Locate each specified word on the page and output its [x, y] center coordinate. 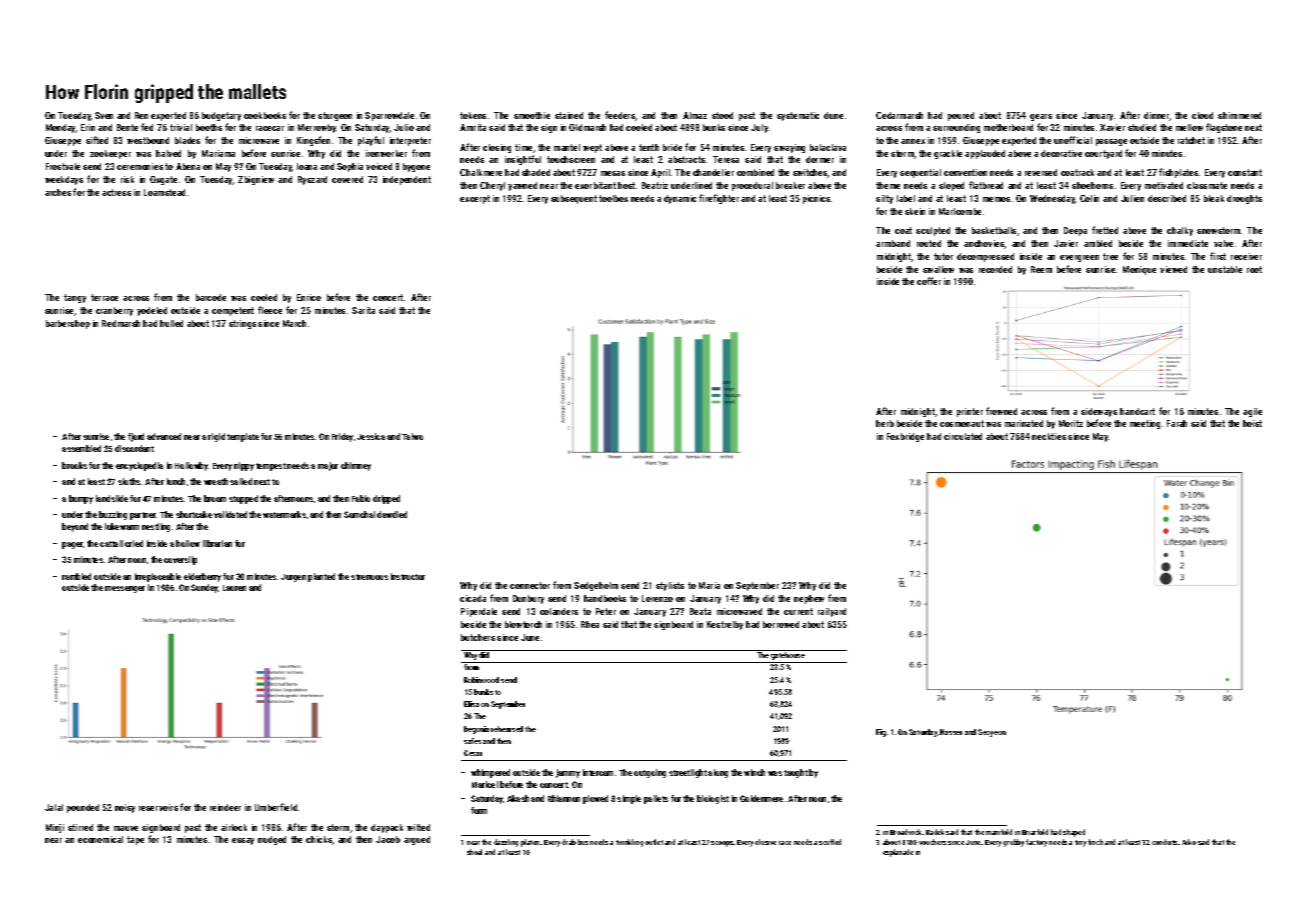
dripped [386, 499]
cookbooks [265, 115]
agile [1252, 412]
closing [497, 148]
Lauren [234, 588]
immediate [1188, 243]
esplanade [898, 853]
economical [100, 839]
